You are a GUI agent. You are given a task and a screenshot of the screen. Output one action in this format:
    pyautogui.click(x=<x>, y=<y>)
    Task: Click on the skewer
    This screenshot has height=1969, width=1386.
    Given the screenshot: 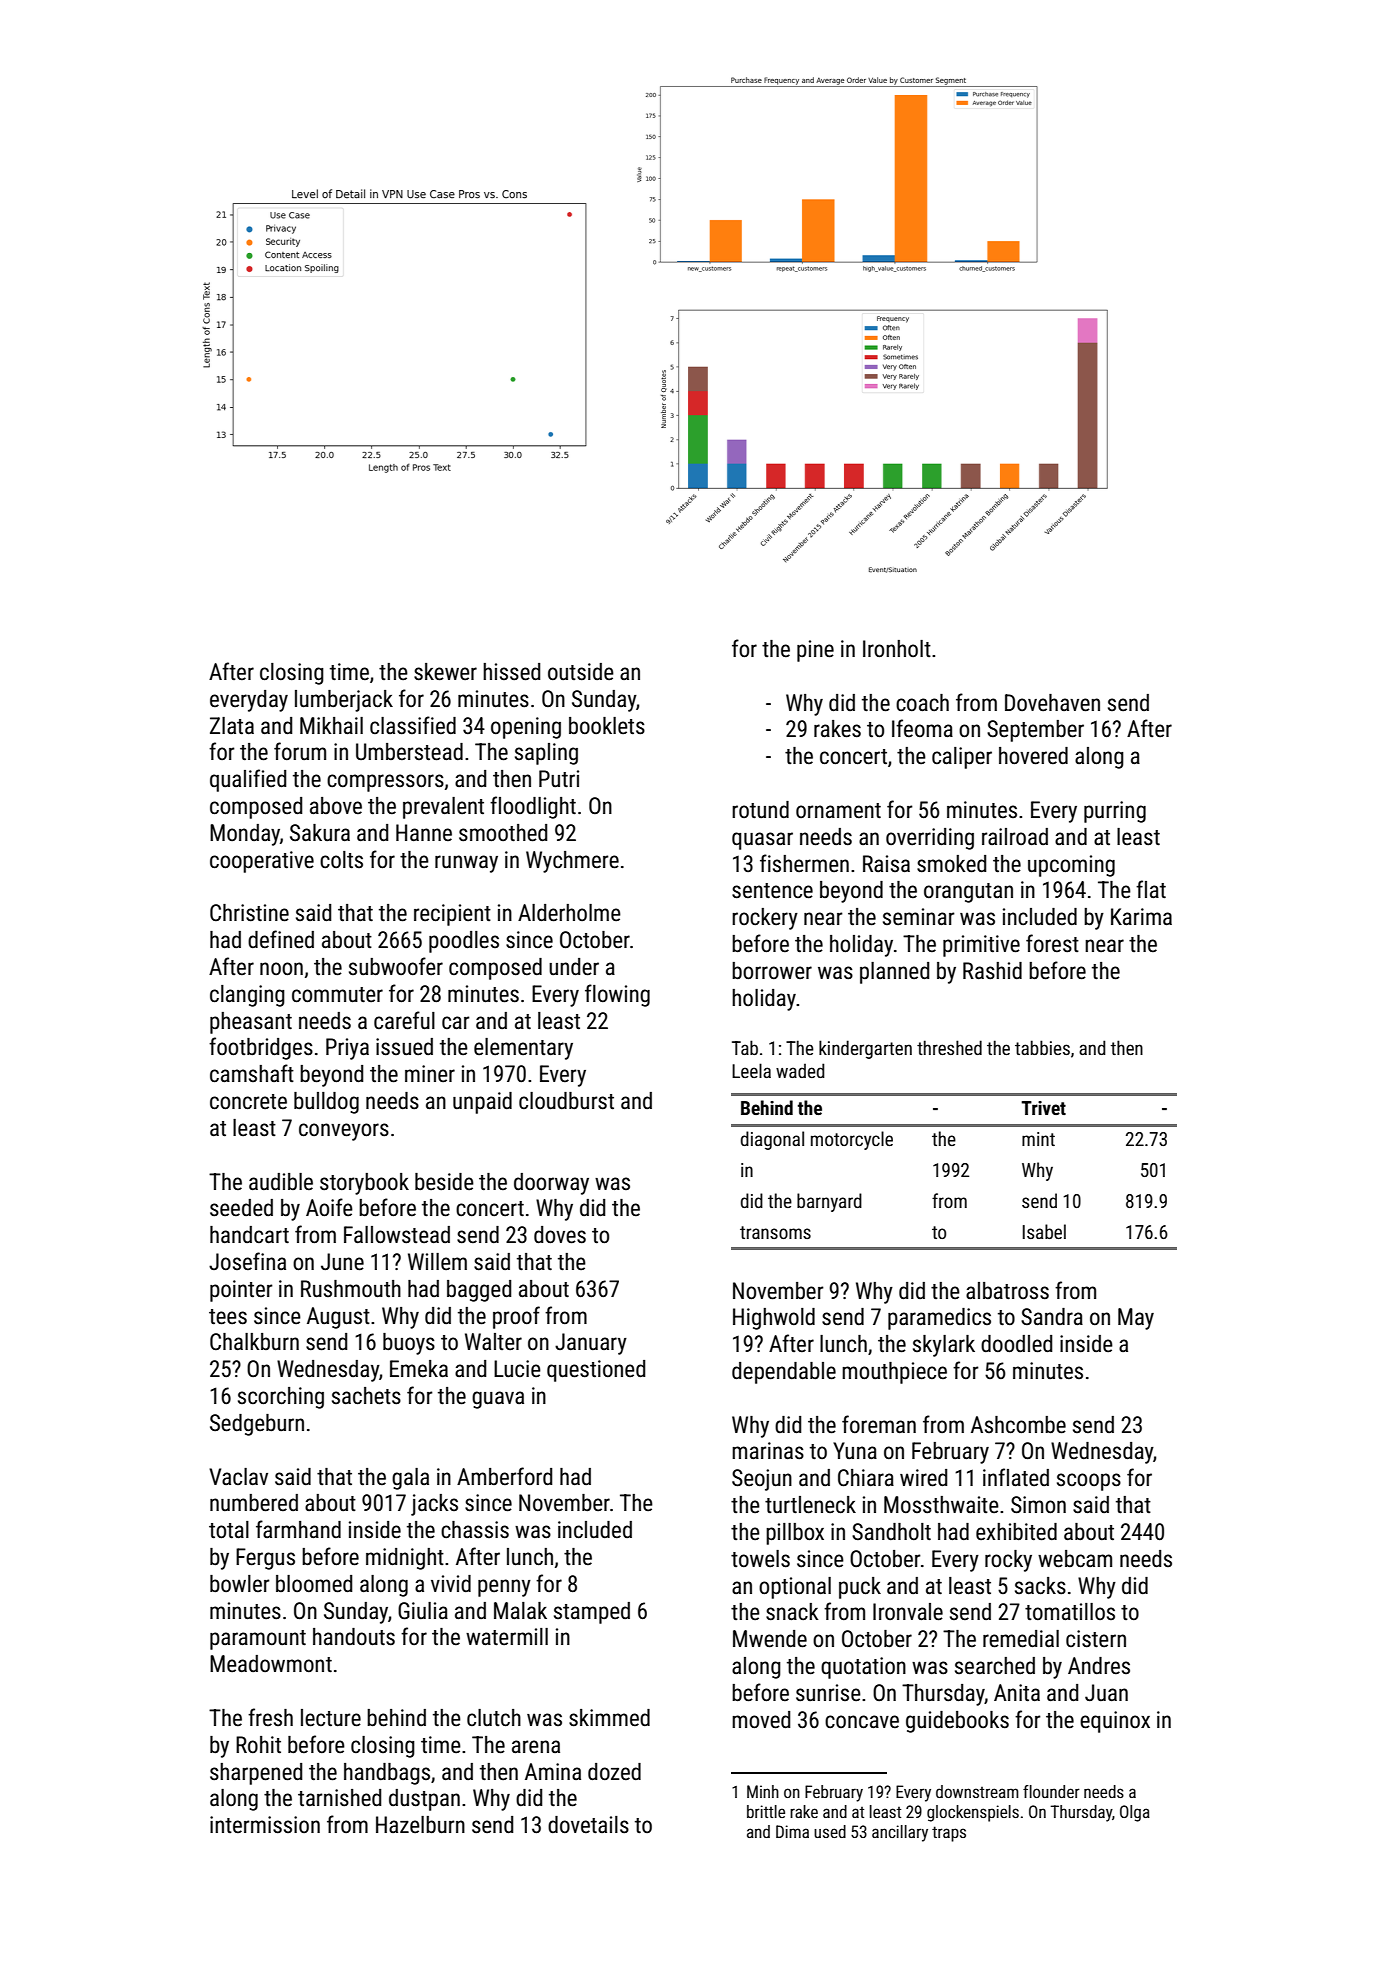 What is the action you would take?
    pyautogui.click(x=445, y=672)
